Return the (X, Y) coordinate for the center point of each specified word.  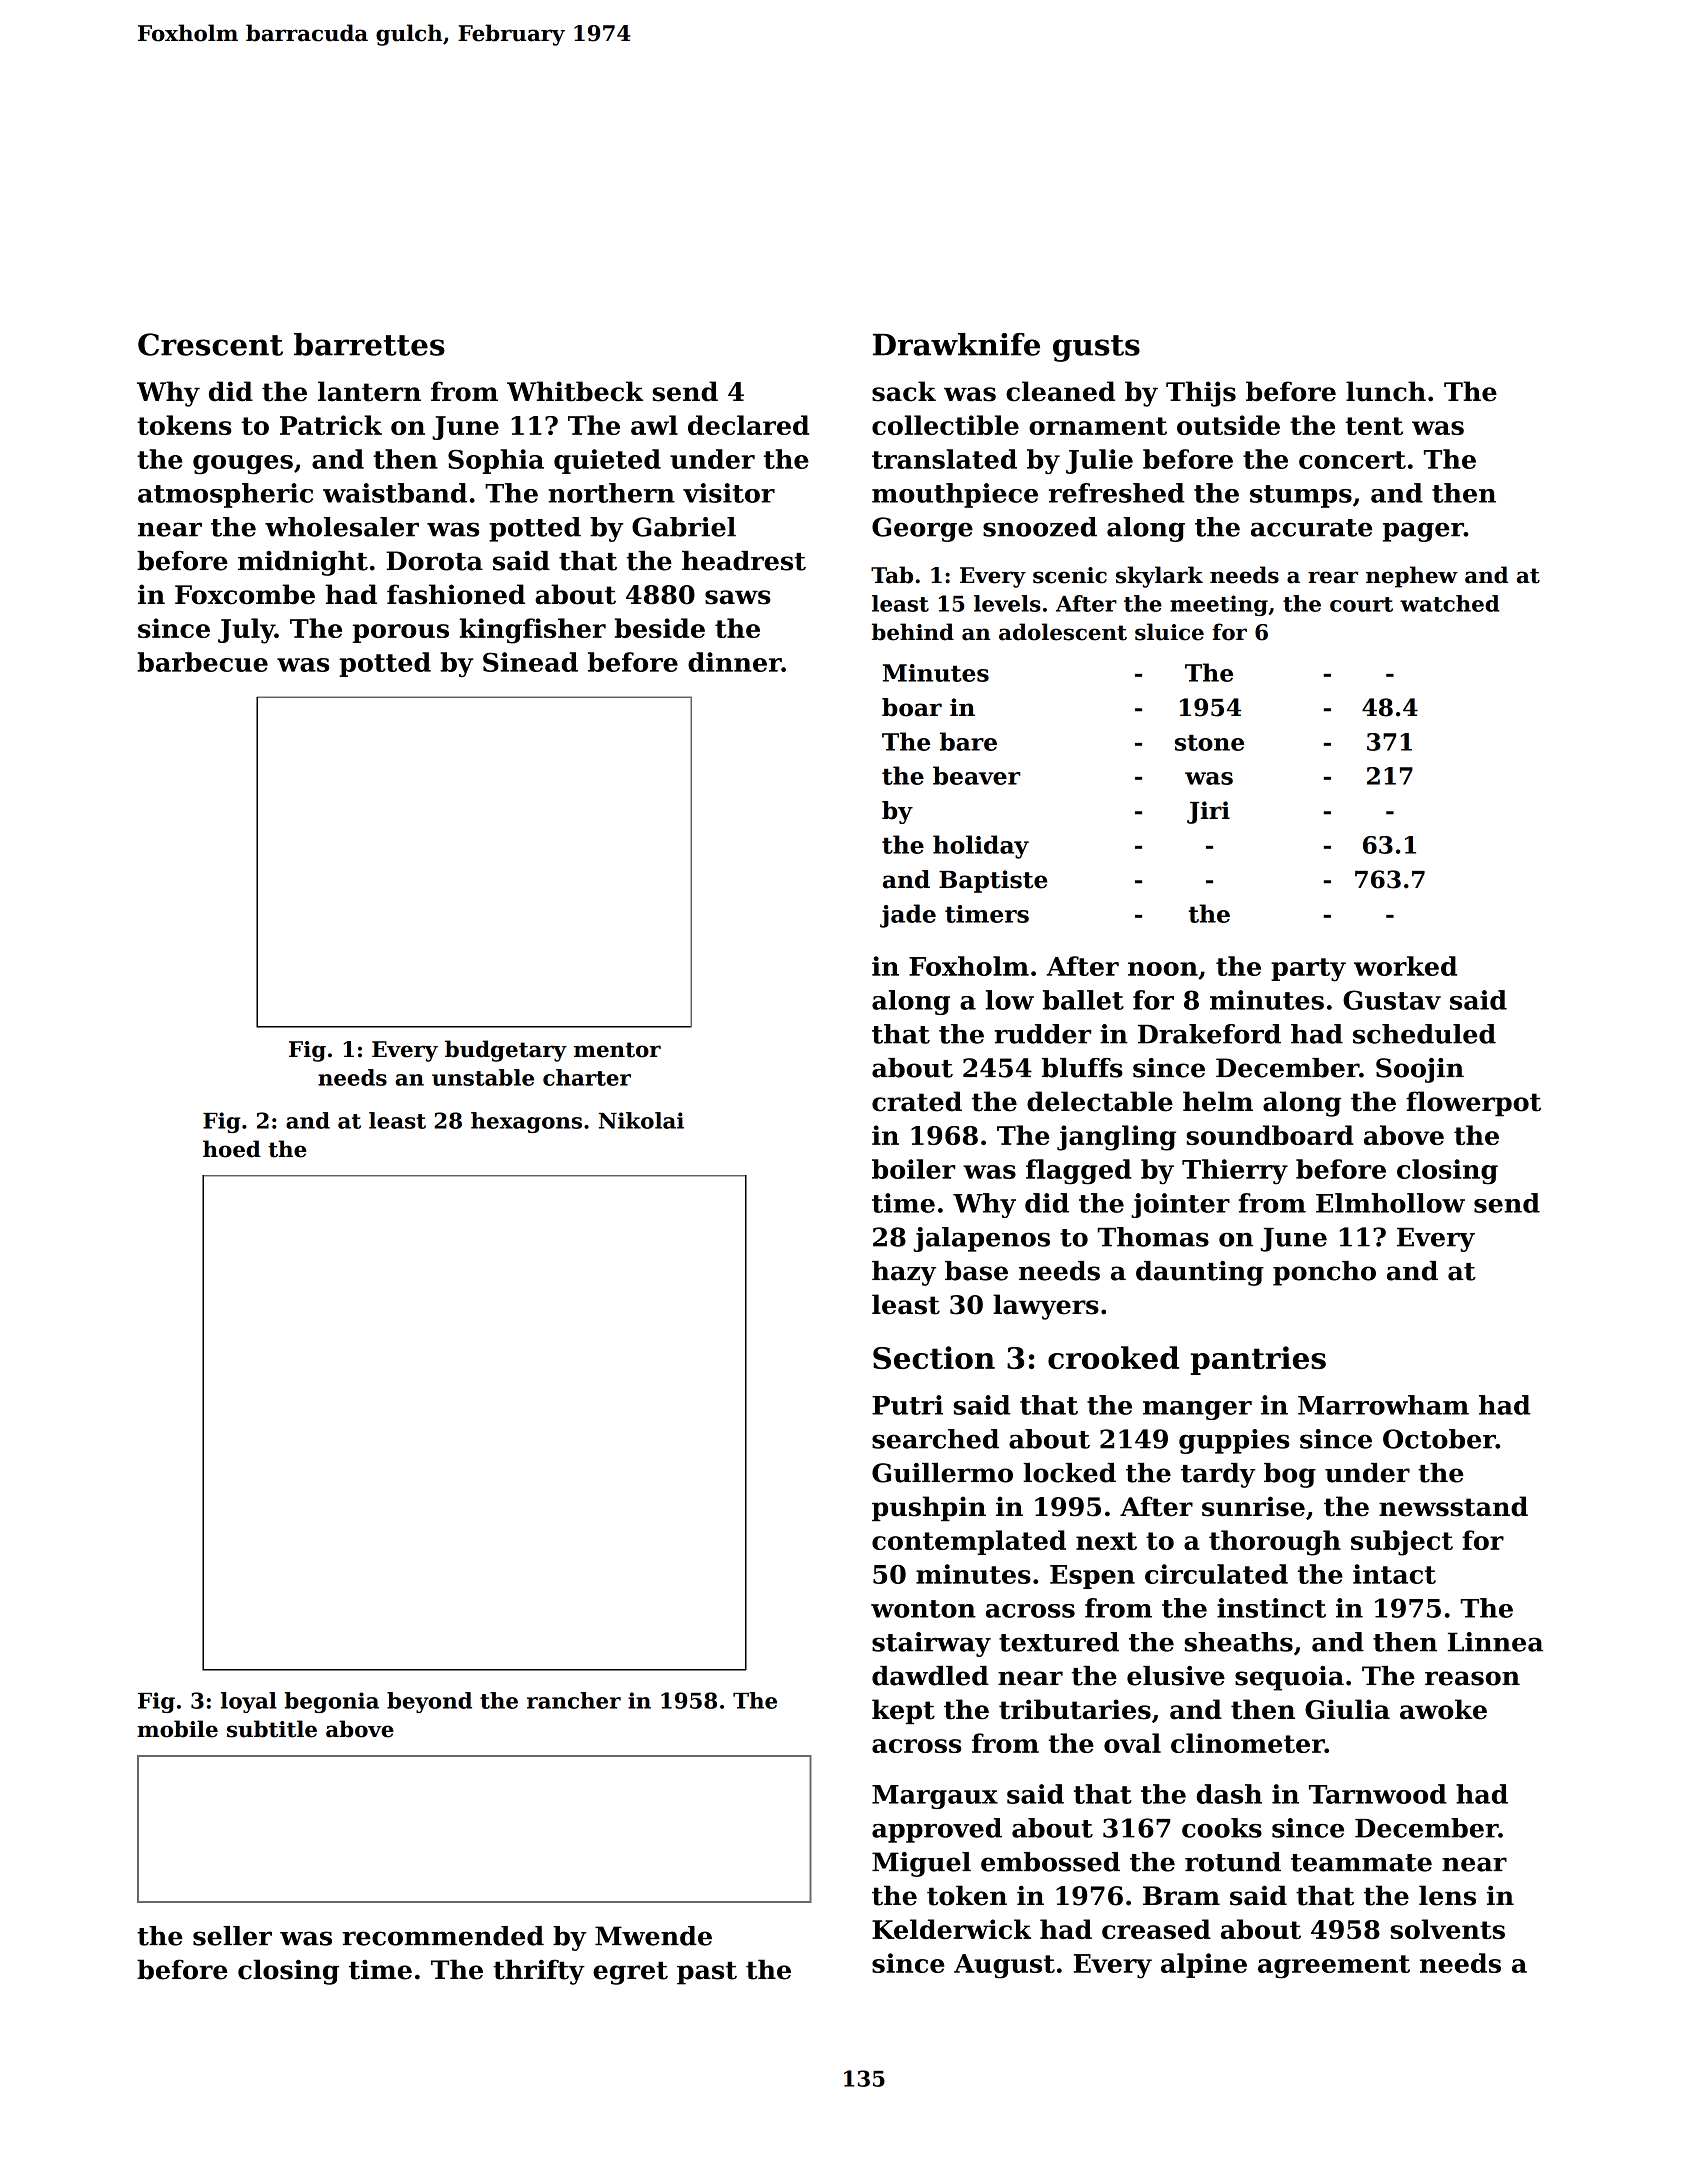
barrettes (369, 344)
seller (232, 1936)
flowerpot (1473, 1104)
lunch (1386, 391)
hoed (232, 1149)
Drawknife (956, 344)
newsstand (1453, 1506)
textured (1059, 1642)
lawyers (1046, 1307)
